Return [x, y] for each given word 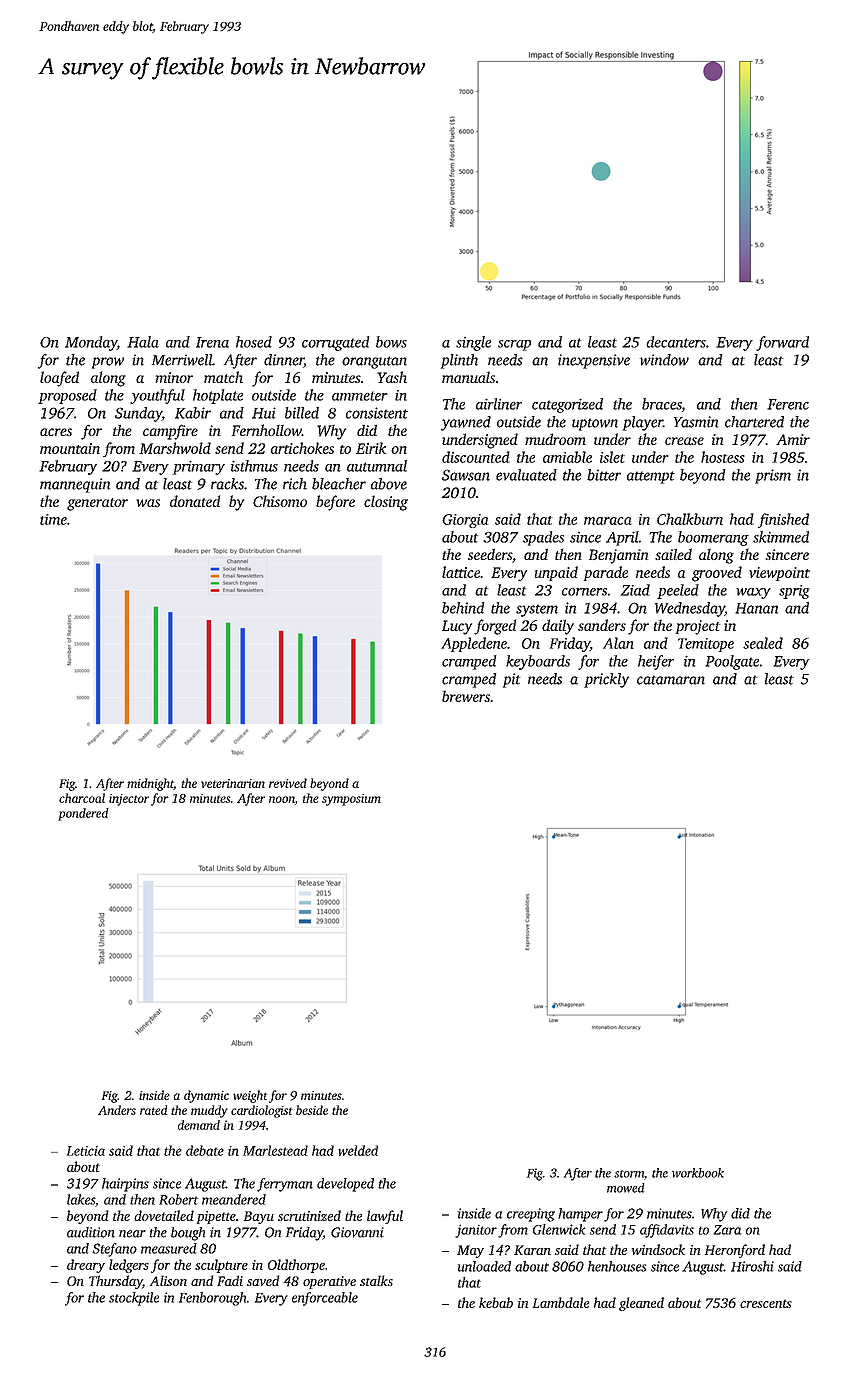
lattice [461, 572]
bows [391, 342]
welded [358, 1150]
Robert [178, 1199]
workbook [698, 1173]
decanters [676, 342]
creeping [531, 1215]
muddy [209, 1111]
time [53, 519]
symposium [351, 800]
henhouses [617, 1266]
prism [773, 476]
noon [282, 799]
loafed [59, 379]
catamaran [671, 680]
